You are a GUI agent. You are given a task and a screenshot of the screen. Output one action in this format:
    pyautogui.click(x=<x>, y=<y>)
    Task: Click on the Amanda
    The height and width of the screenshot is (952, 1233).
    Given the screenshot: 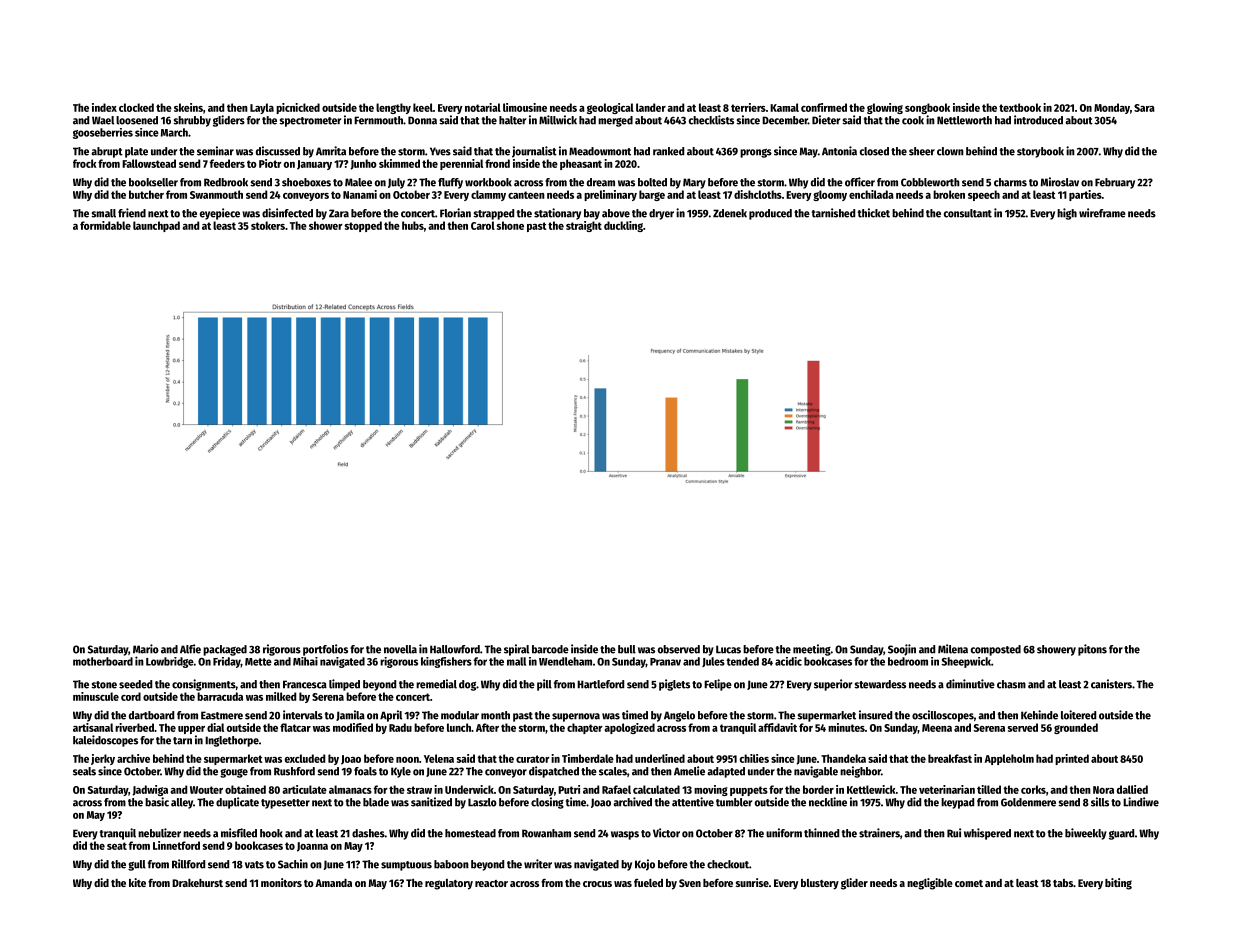 What is the action you would take?
    pyautogui.click(x=333, y=883)
